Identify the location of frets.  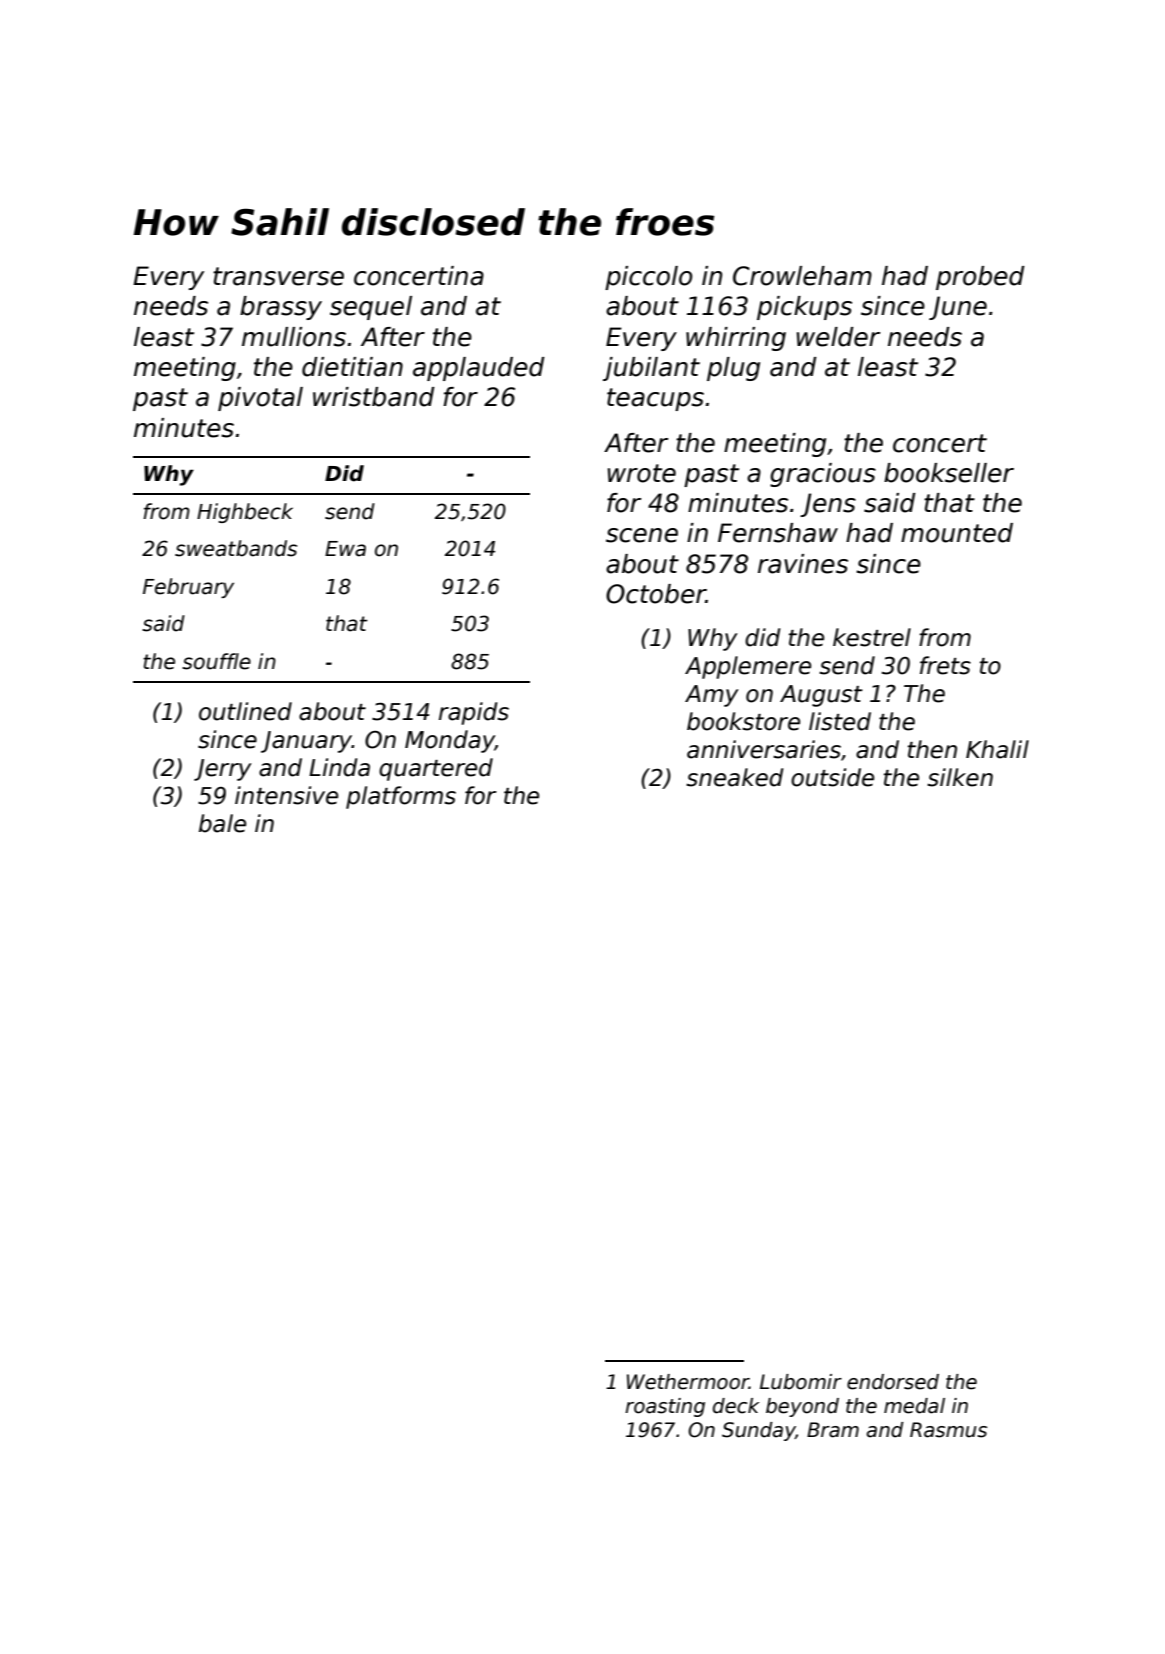
(945, 665).
